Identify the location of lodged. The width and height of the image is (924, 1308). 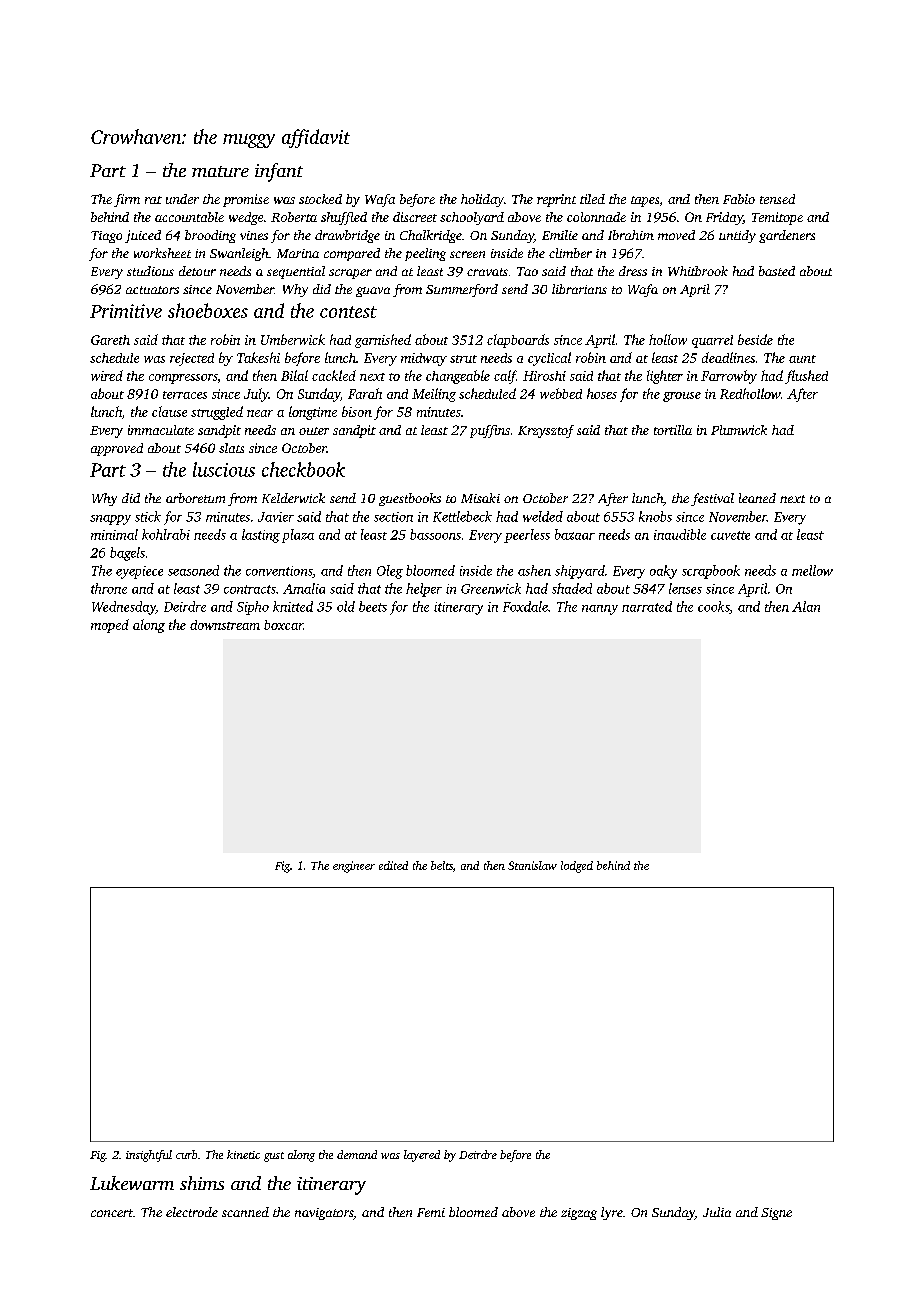
(577, 867).
